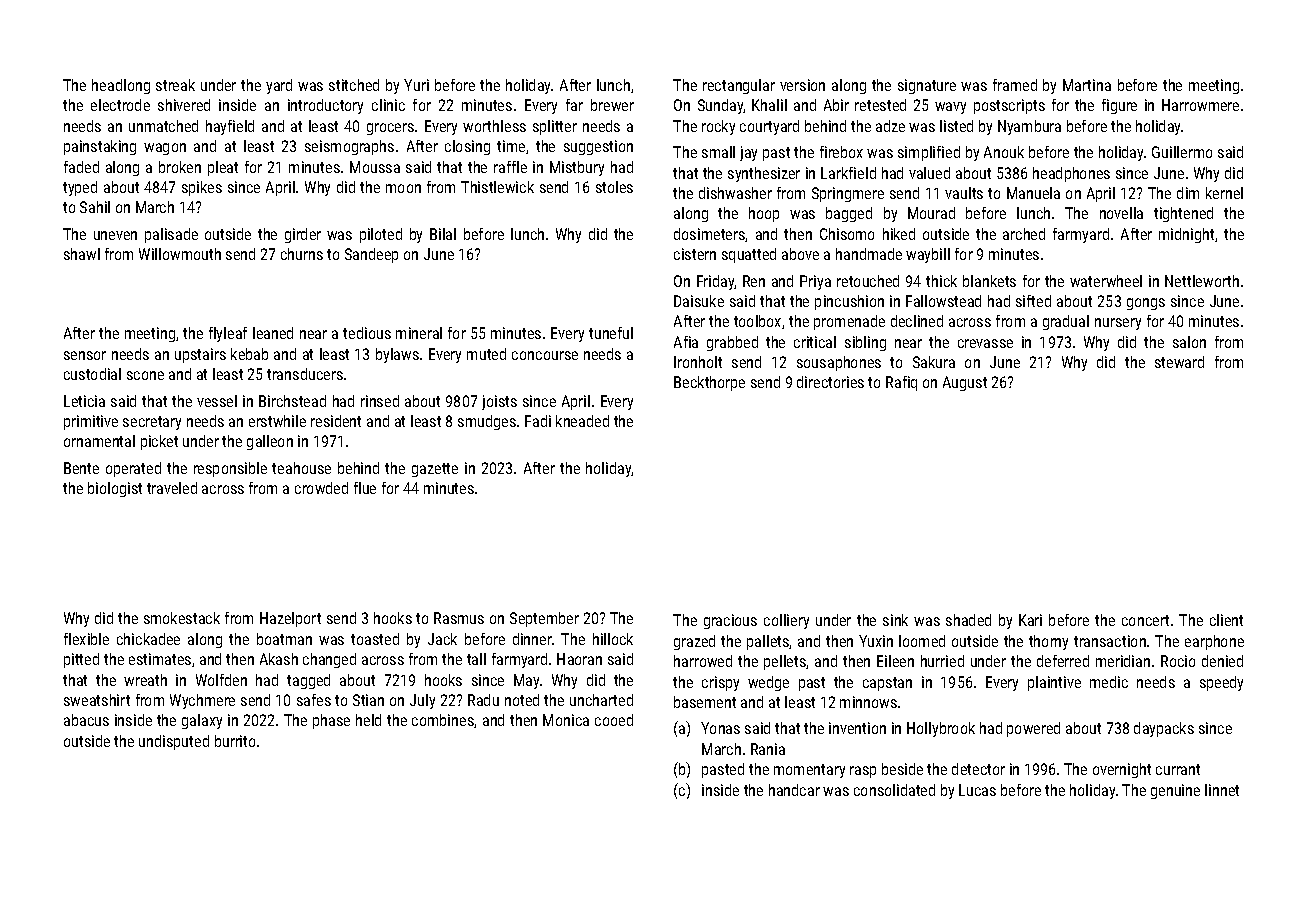  What do you see at coordinates (174, 742) in the screenshot?
I see `undisputed` at bounding box center [174, 742].
